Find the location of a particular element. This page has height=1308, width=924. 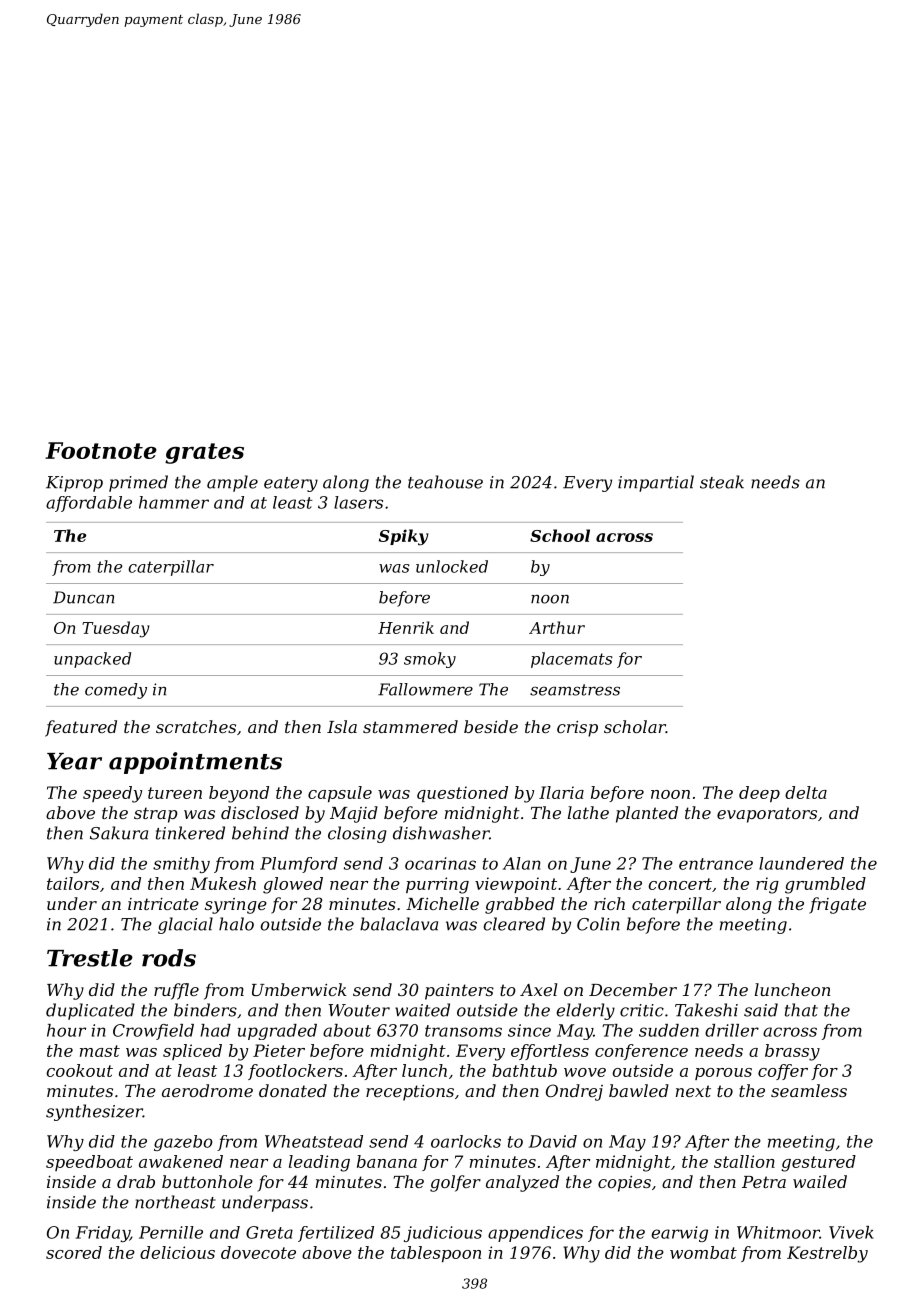

Ilaria is located at coordinates (561, 792).
